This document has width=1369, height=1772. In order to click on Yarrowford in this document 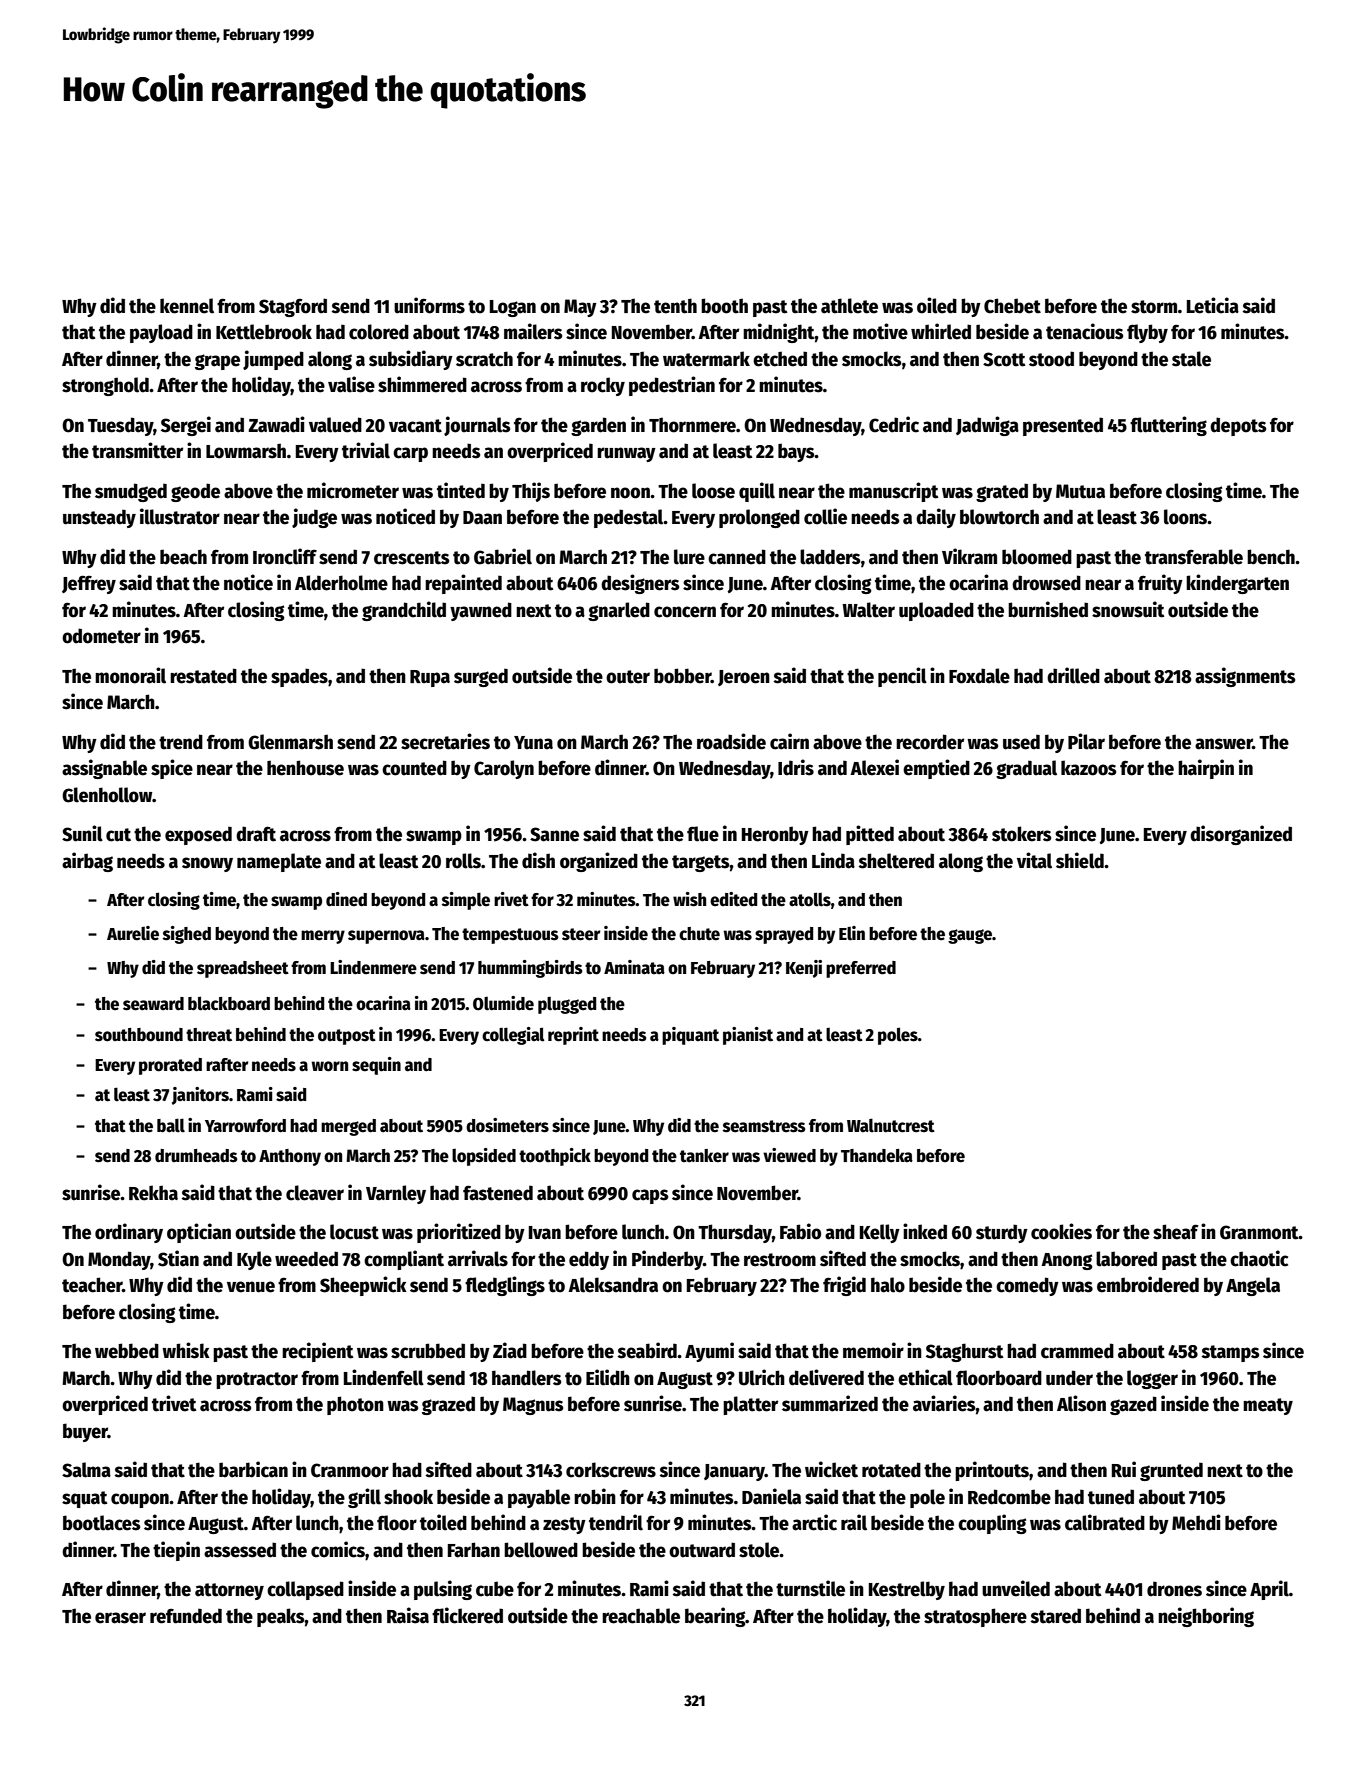, I will do `click(245, 1126)`.
